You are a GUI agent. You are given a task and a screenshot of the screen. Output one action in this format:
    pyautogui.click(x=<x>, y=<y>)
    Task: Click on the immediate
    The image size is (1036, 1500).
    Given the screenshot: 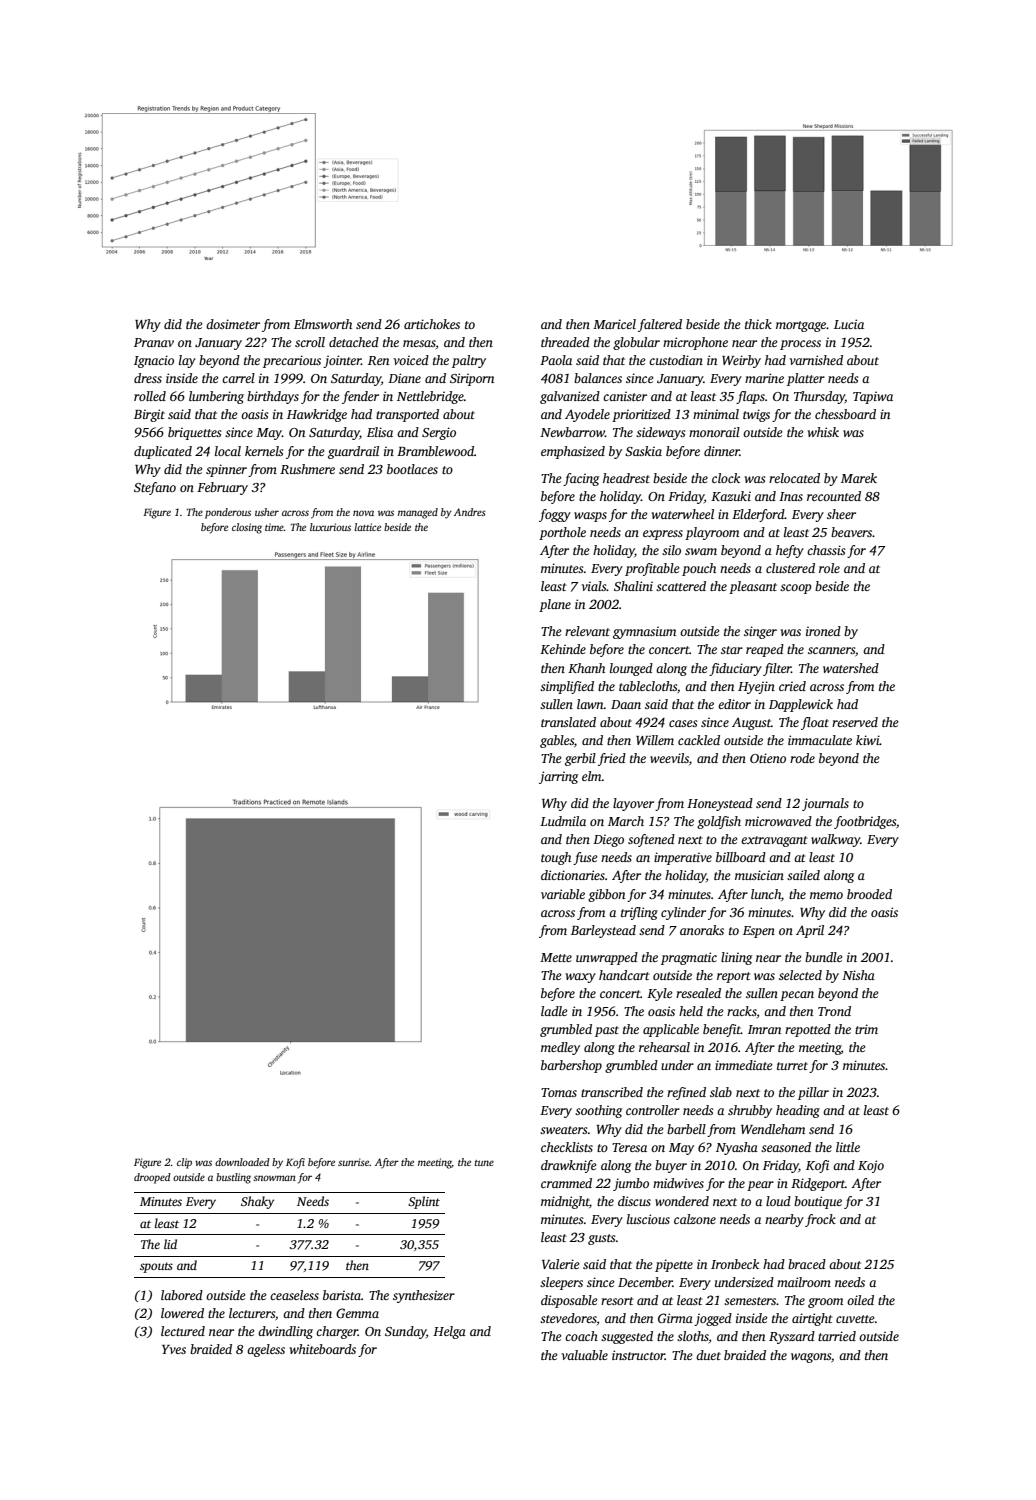 What is the action you would take?
    pyautogui.click(x=744, y=1065)
